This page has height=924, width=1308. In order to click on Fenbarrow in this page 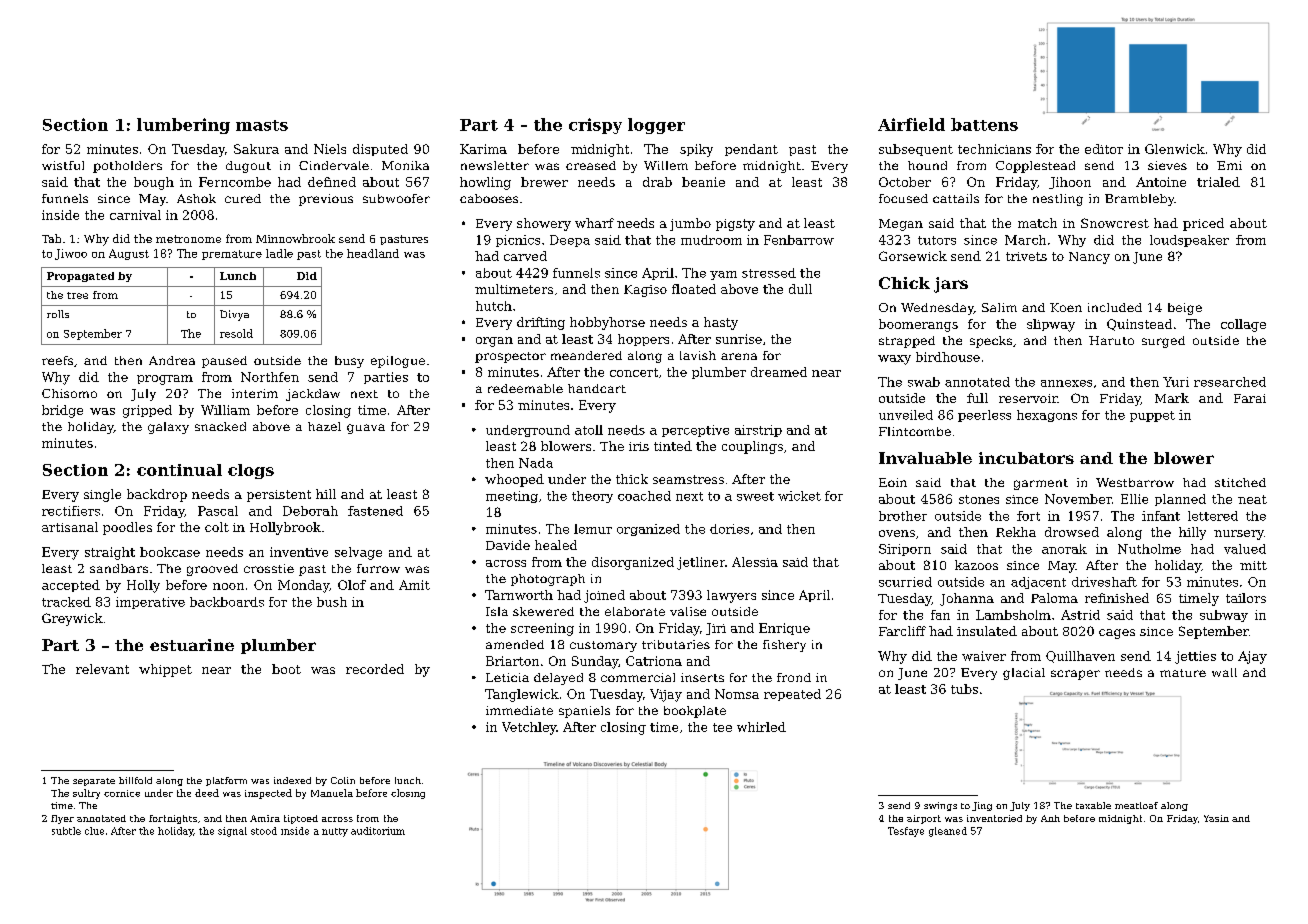, I will do `click(799, 240)`.
